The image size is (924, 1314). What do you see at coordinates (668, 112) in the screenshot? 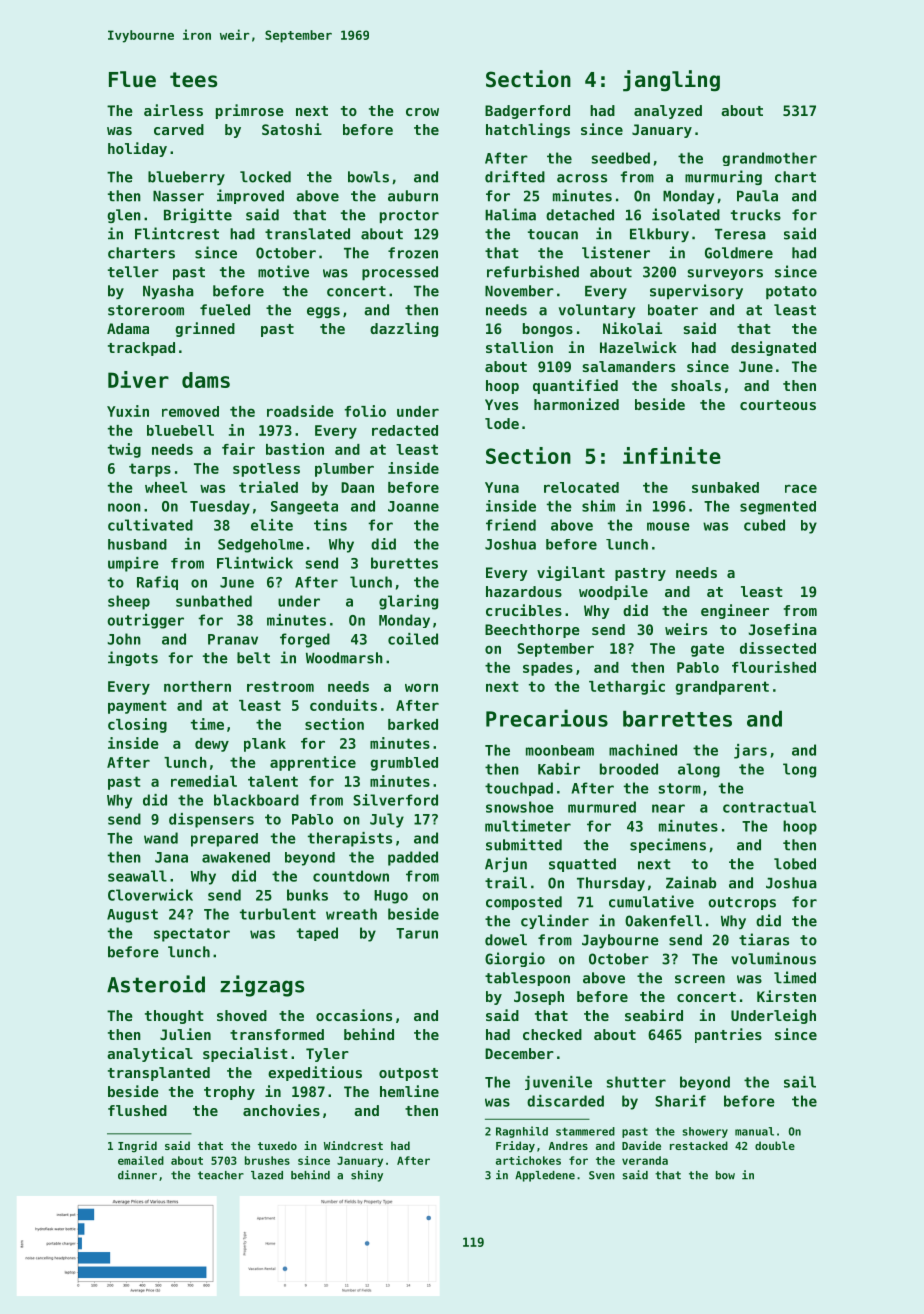
I see `analyzed` at bounding box center [668, 112].
